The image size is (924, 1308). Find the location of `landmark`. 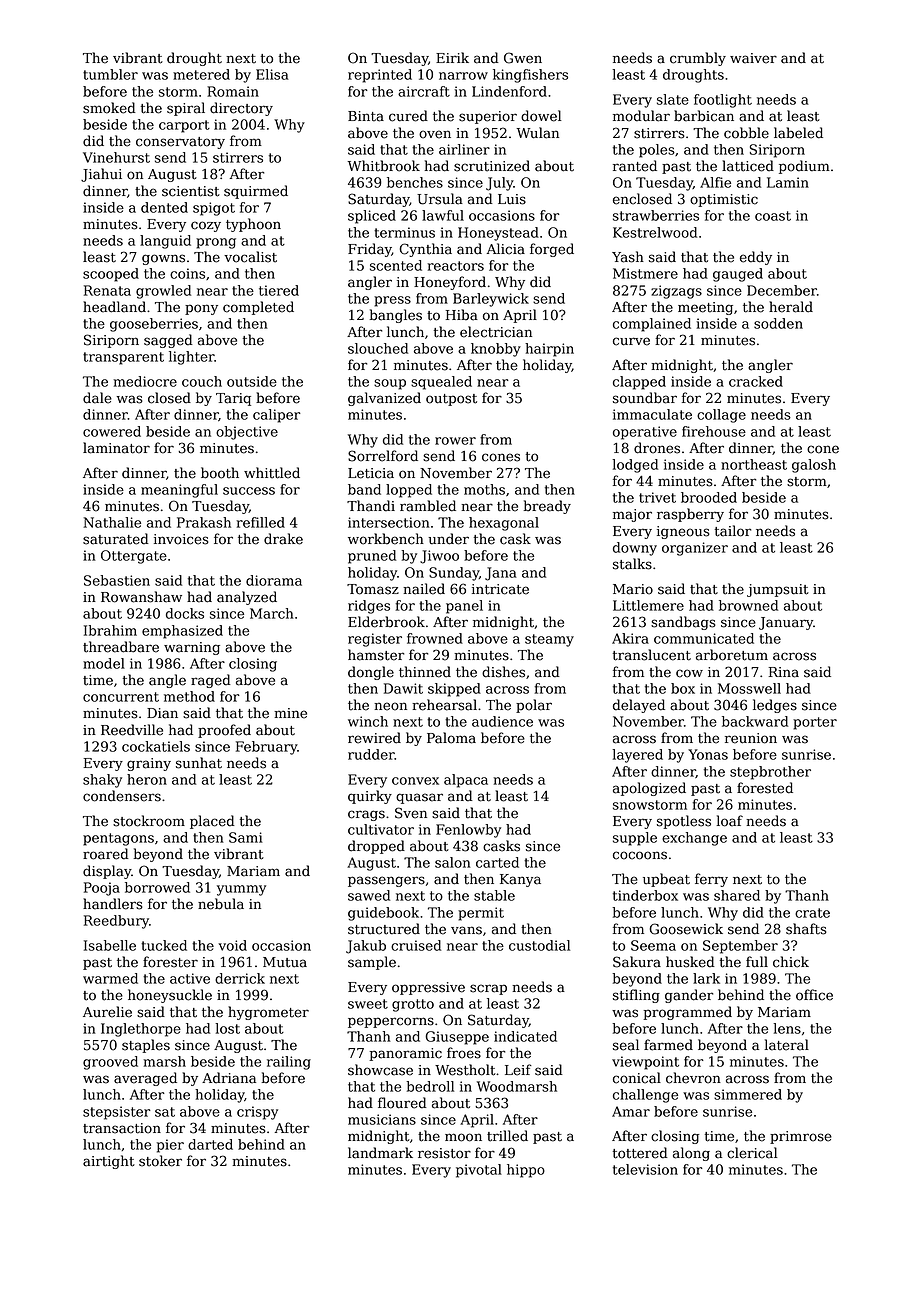

landmark is located at coordinates (380, 1153).
